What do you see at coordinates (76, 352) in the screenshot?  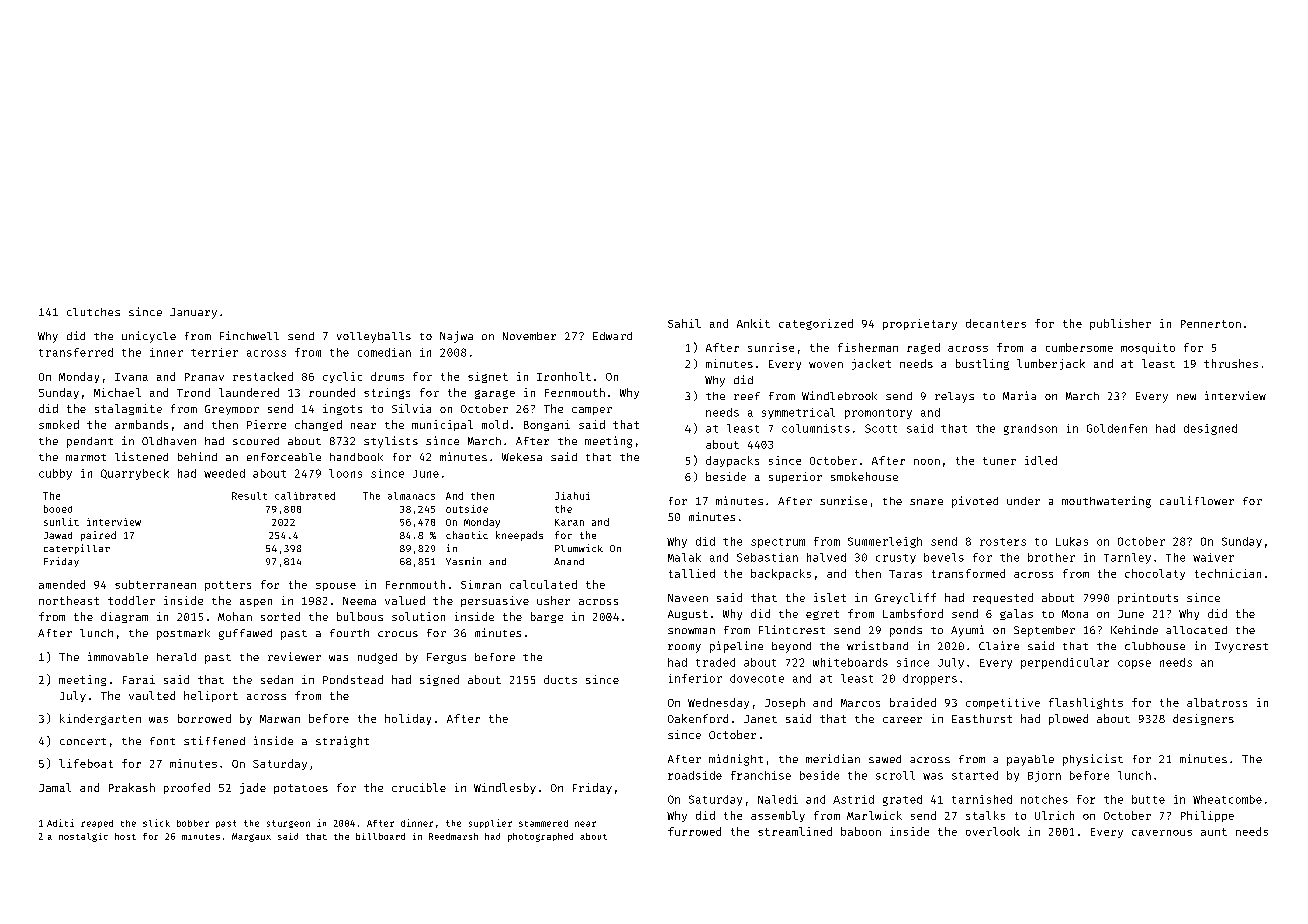 I see `transferred` at bounding box center [76, 352].
